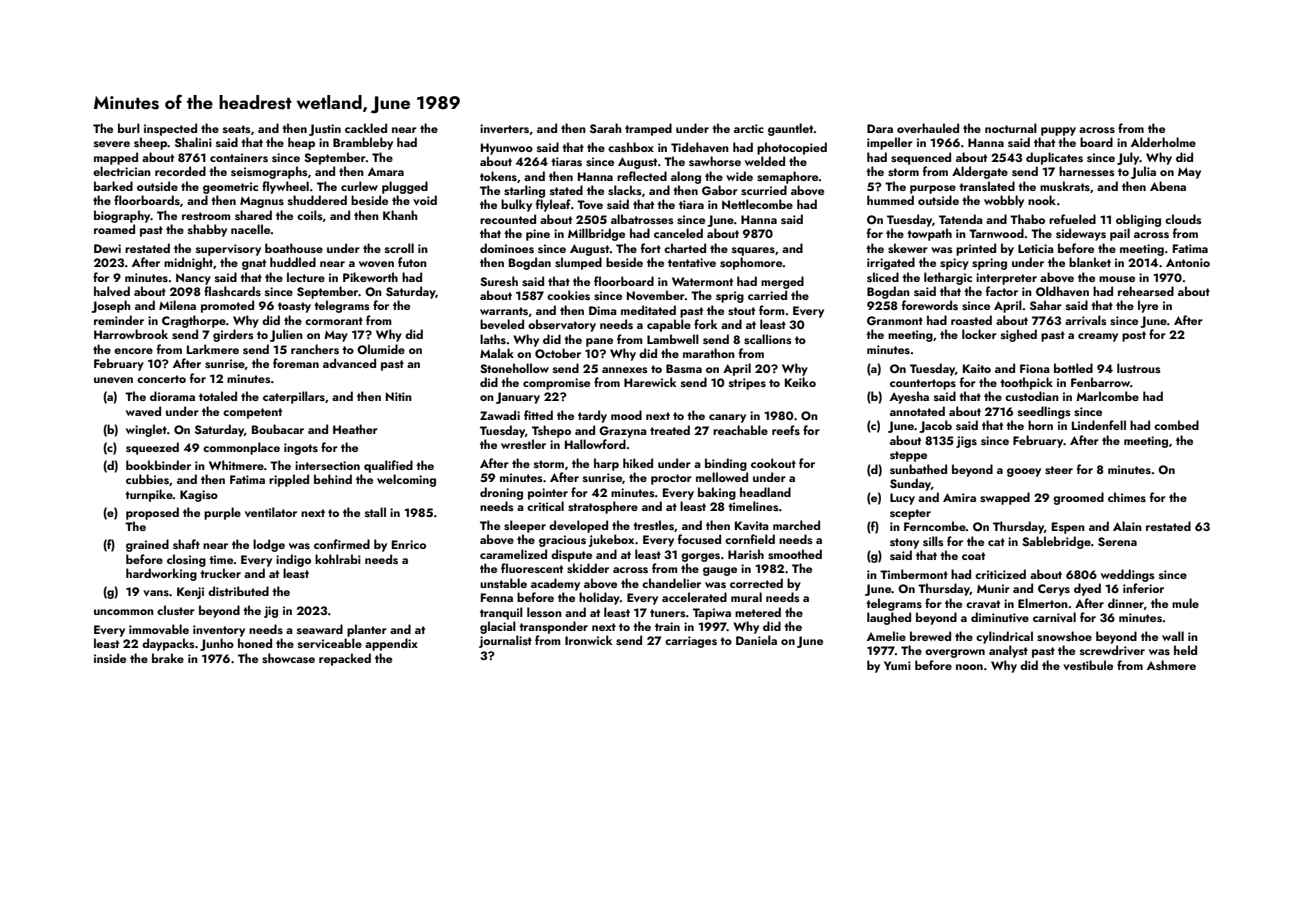 This image has height=924, width=1308. Describe the element at coordinates (923, 384) in the image. I see `countertops` at that location.
